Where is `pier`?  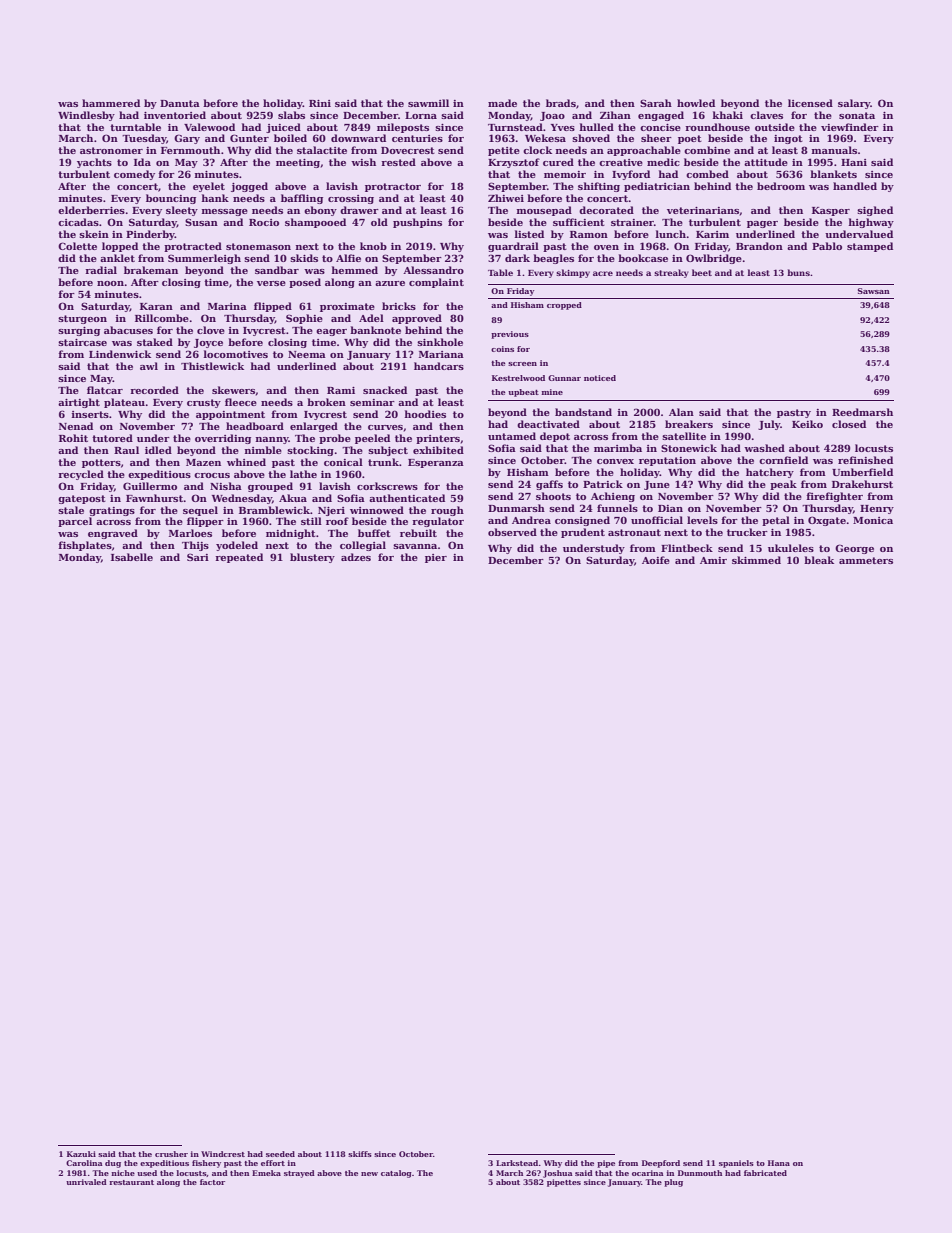
pier is located at coordinates (436, 558).
